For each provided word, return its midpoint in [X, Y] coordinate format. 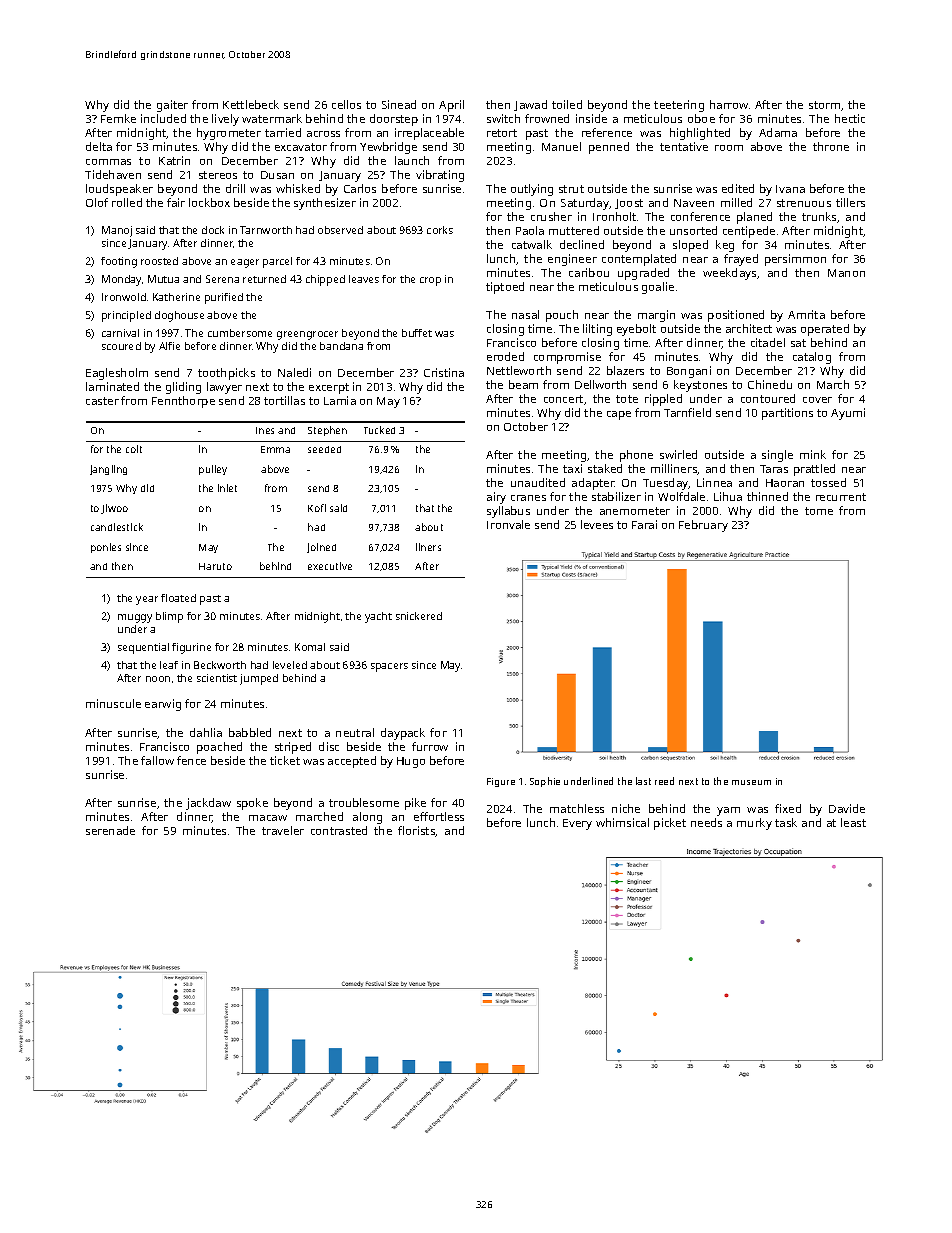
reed [664, 781]
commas [108, 162]
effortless [439, 816]
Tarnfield [687, 412]
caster [102, 401]
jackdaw [208, 804]
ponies [106, 548]
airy [496, 498]
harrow [729, 104]
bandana [341, 346]
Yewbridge [388, 148]
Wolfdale [681, 496]
